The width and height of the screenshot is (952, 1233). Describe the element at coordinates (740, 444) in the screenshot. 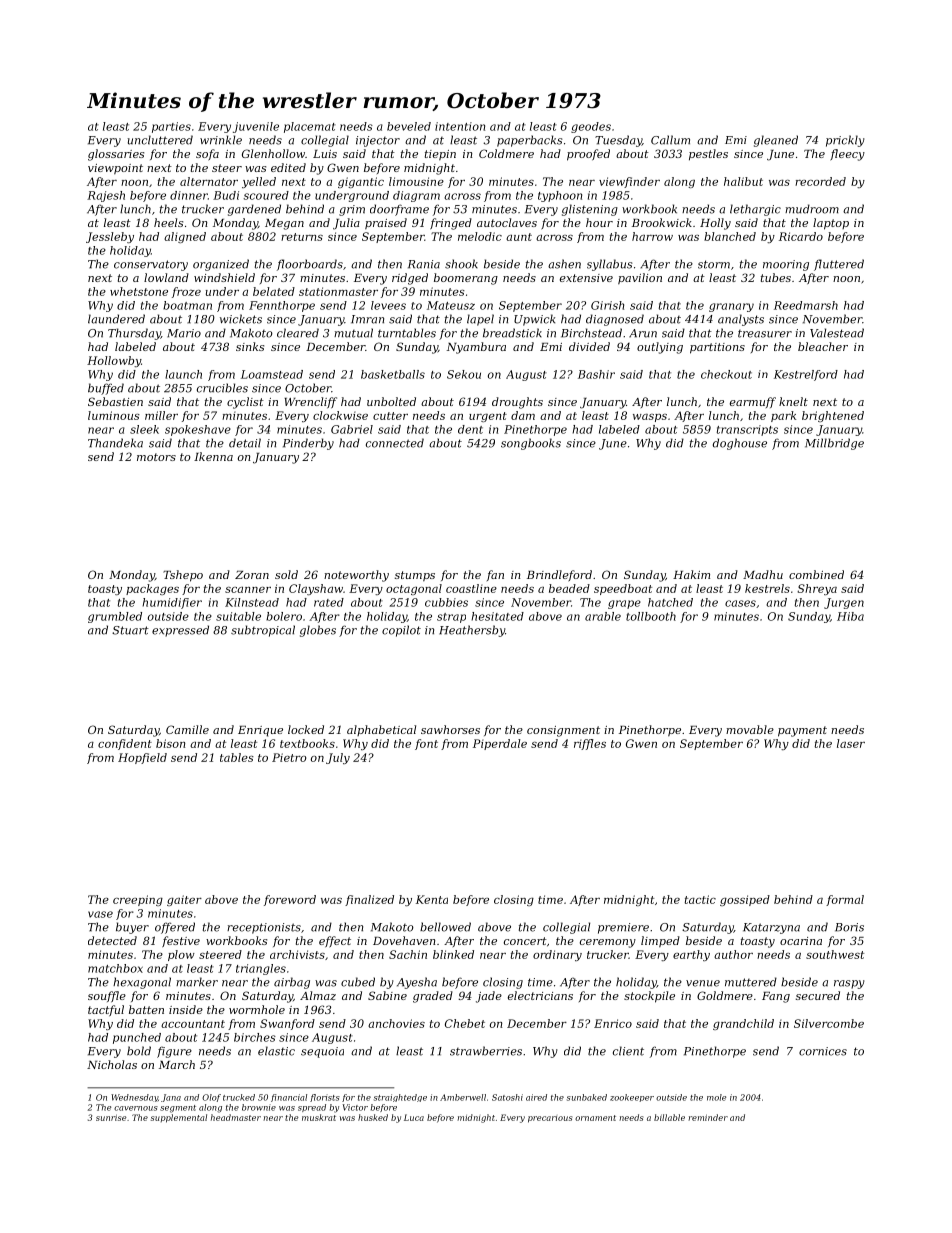

I see `doghouse` at that location.
